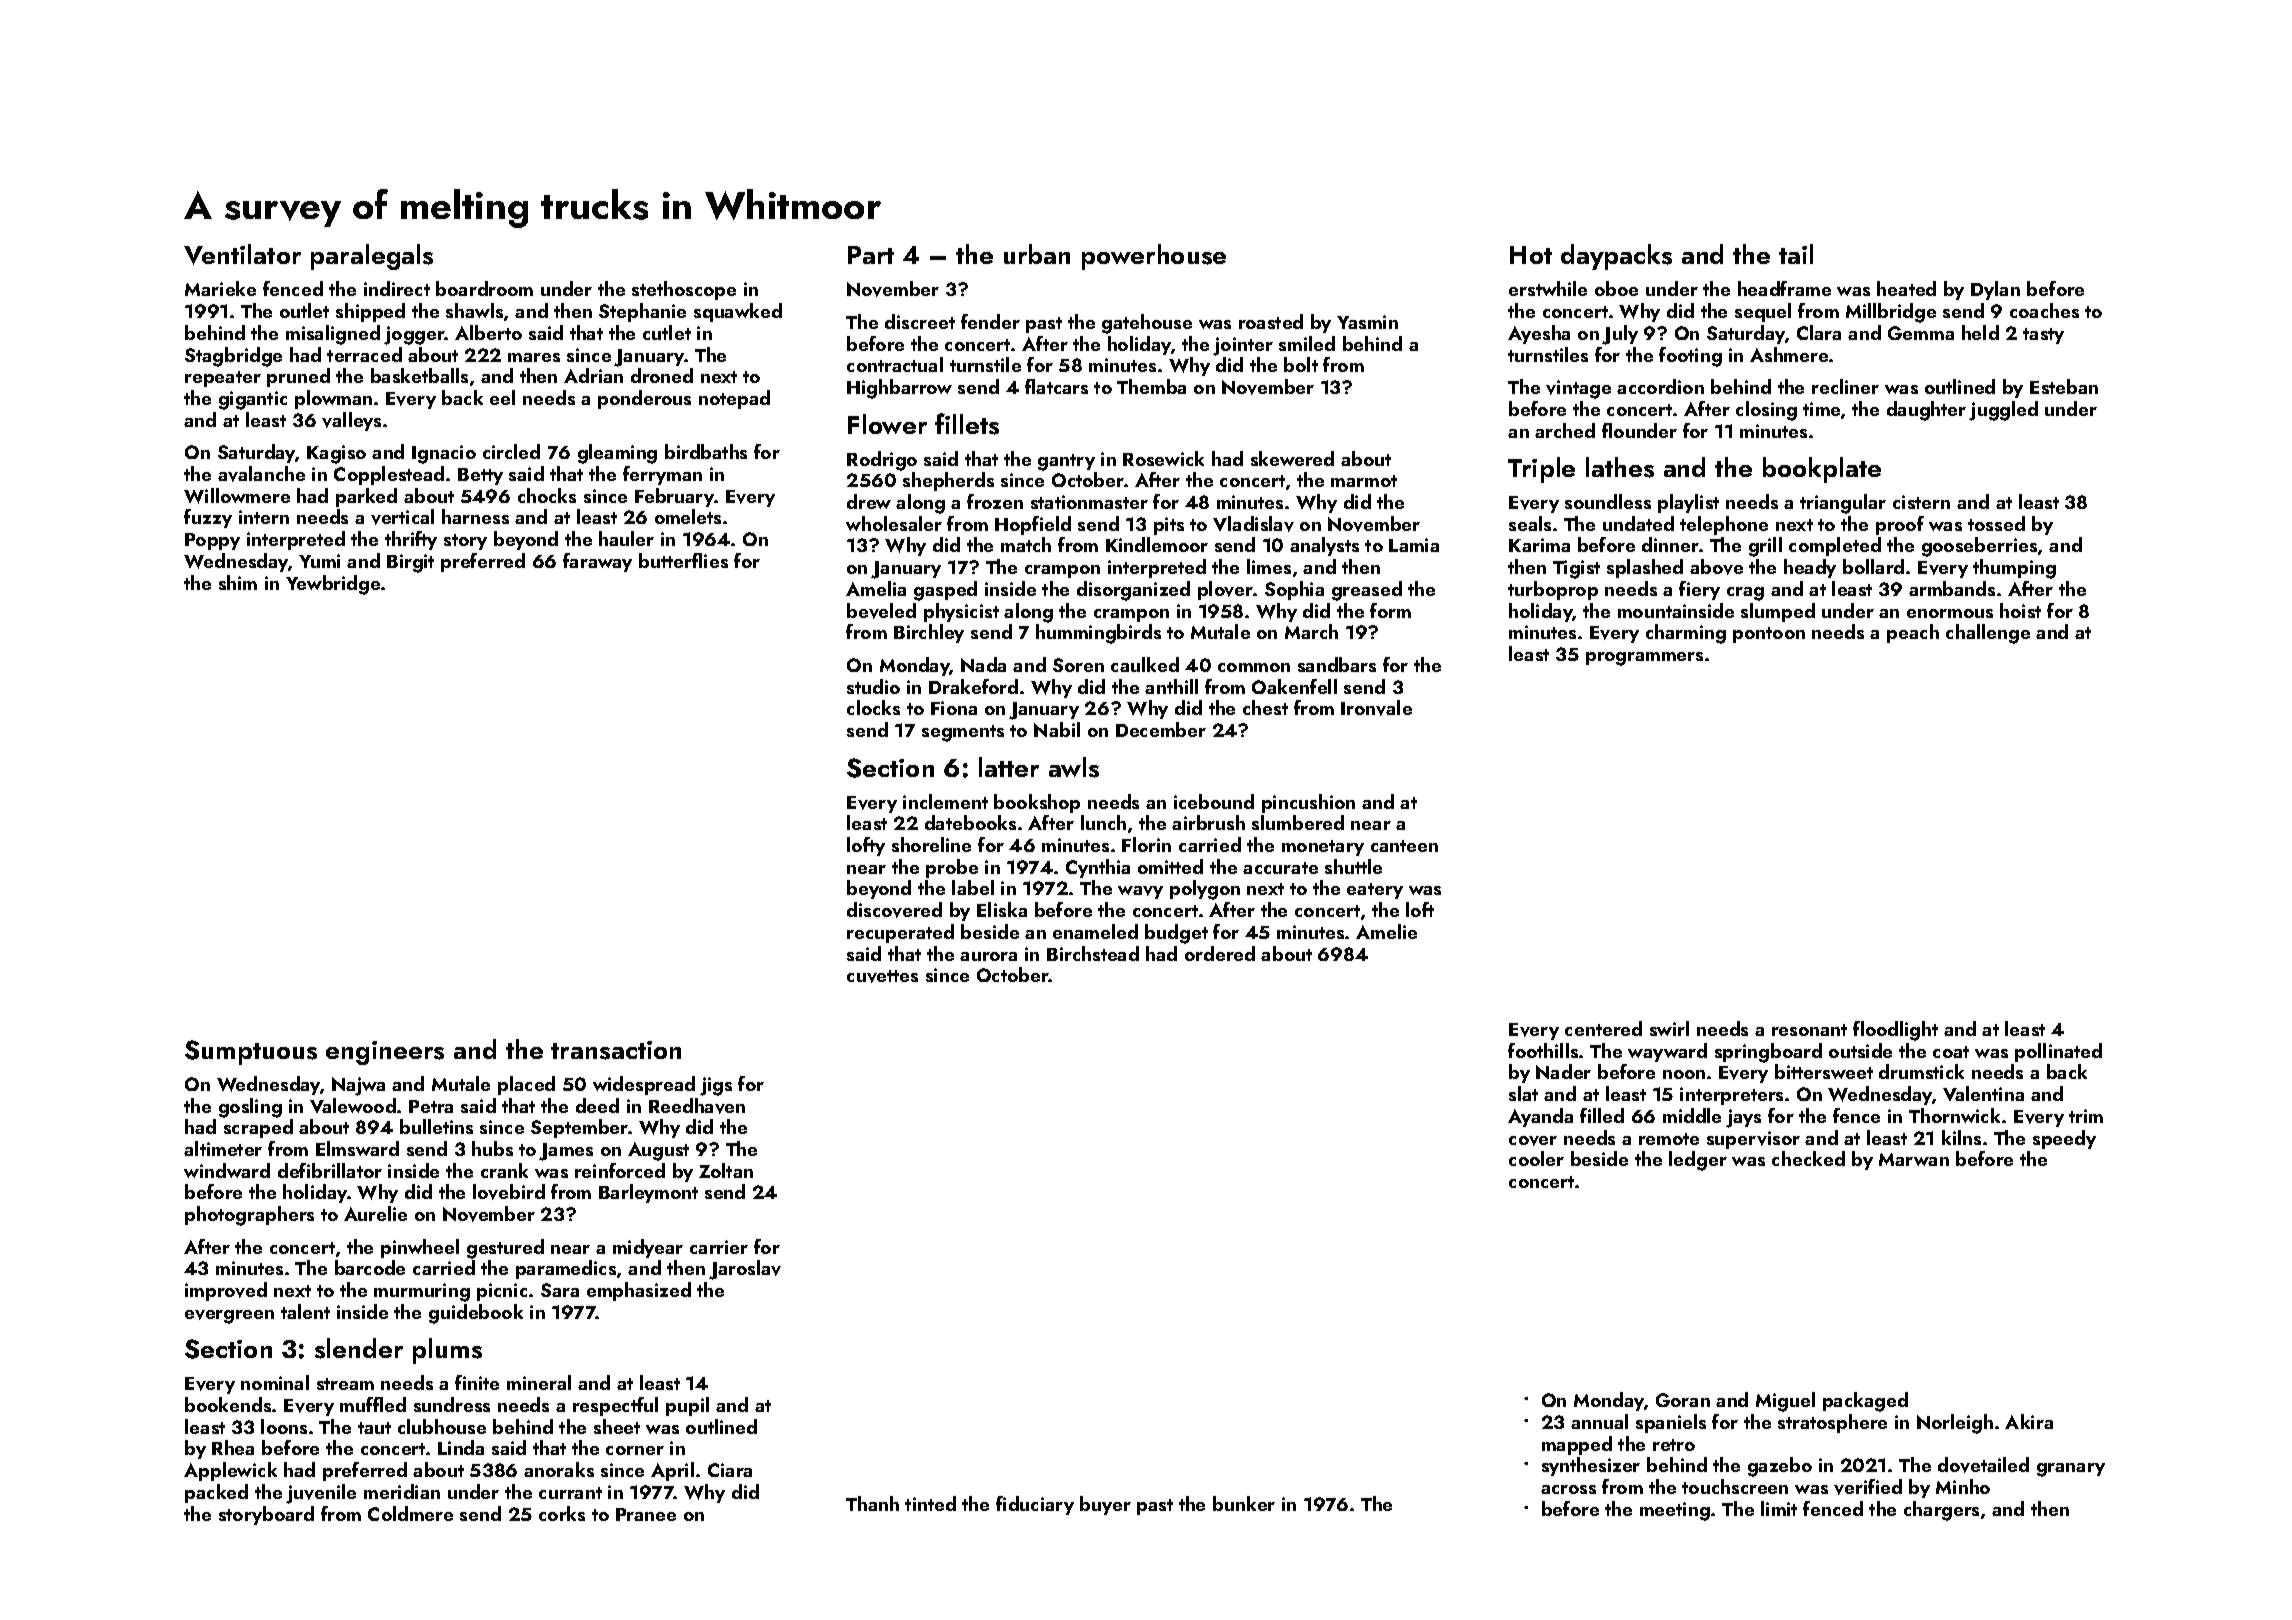  I want to click on cooler, so click(1536, 1158).
